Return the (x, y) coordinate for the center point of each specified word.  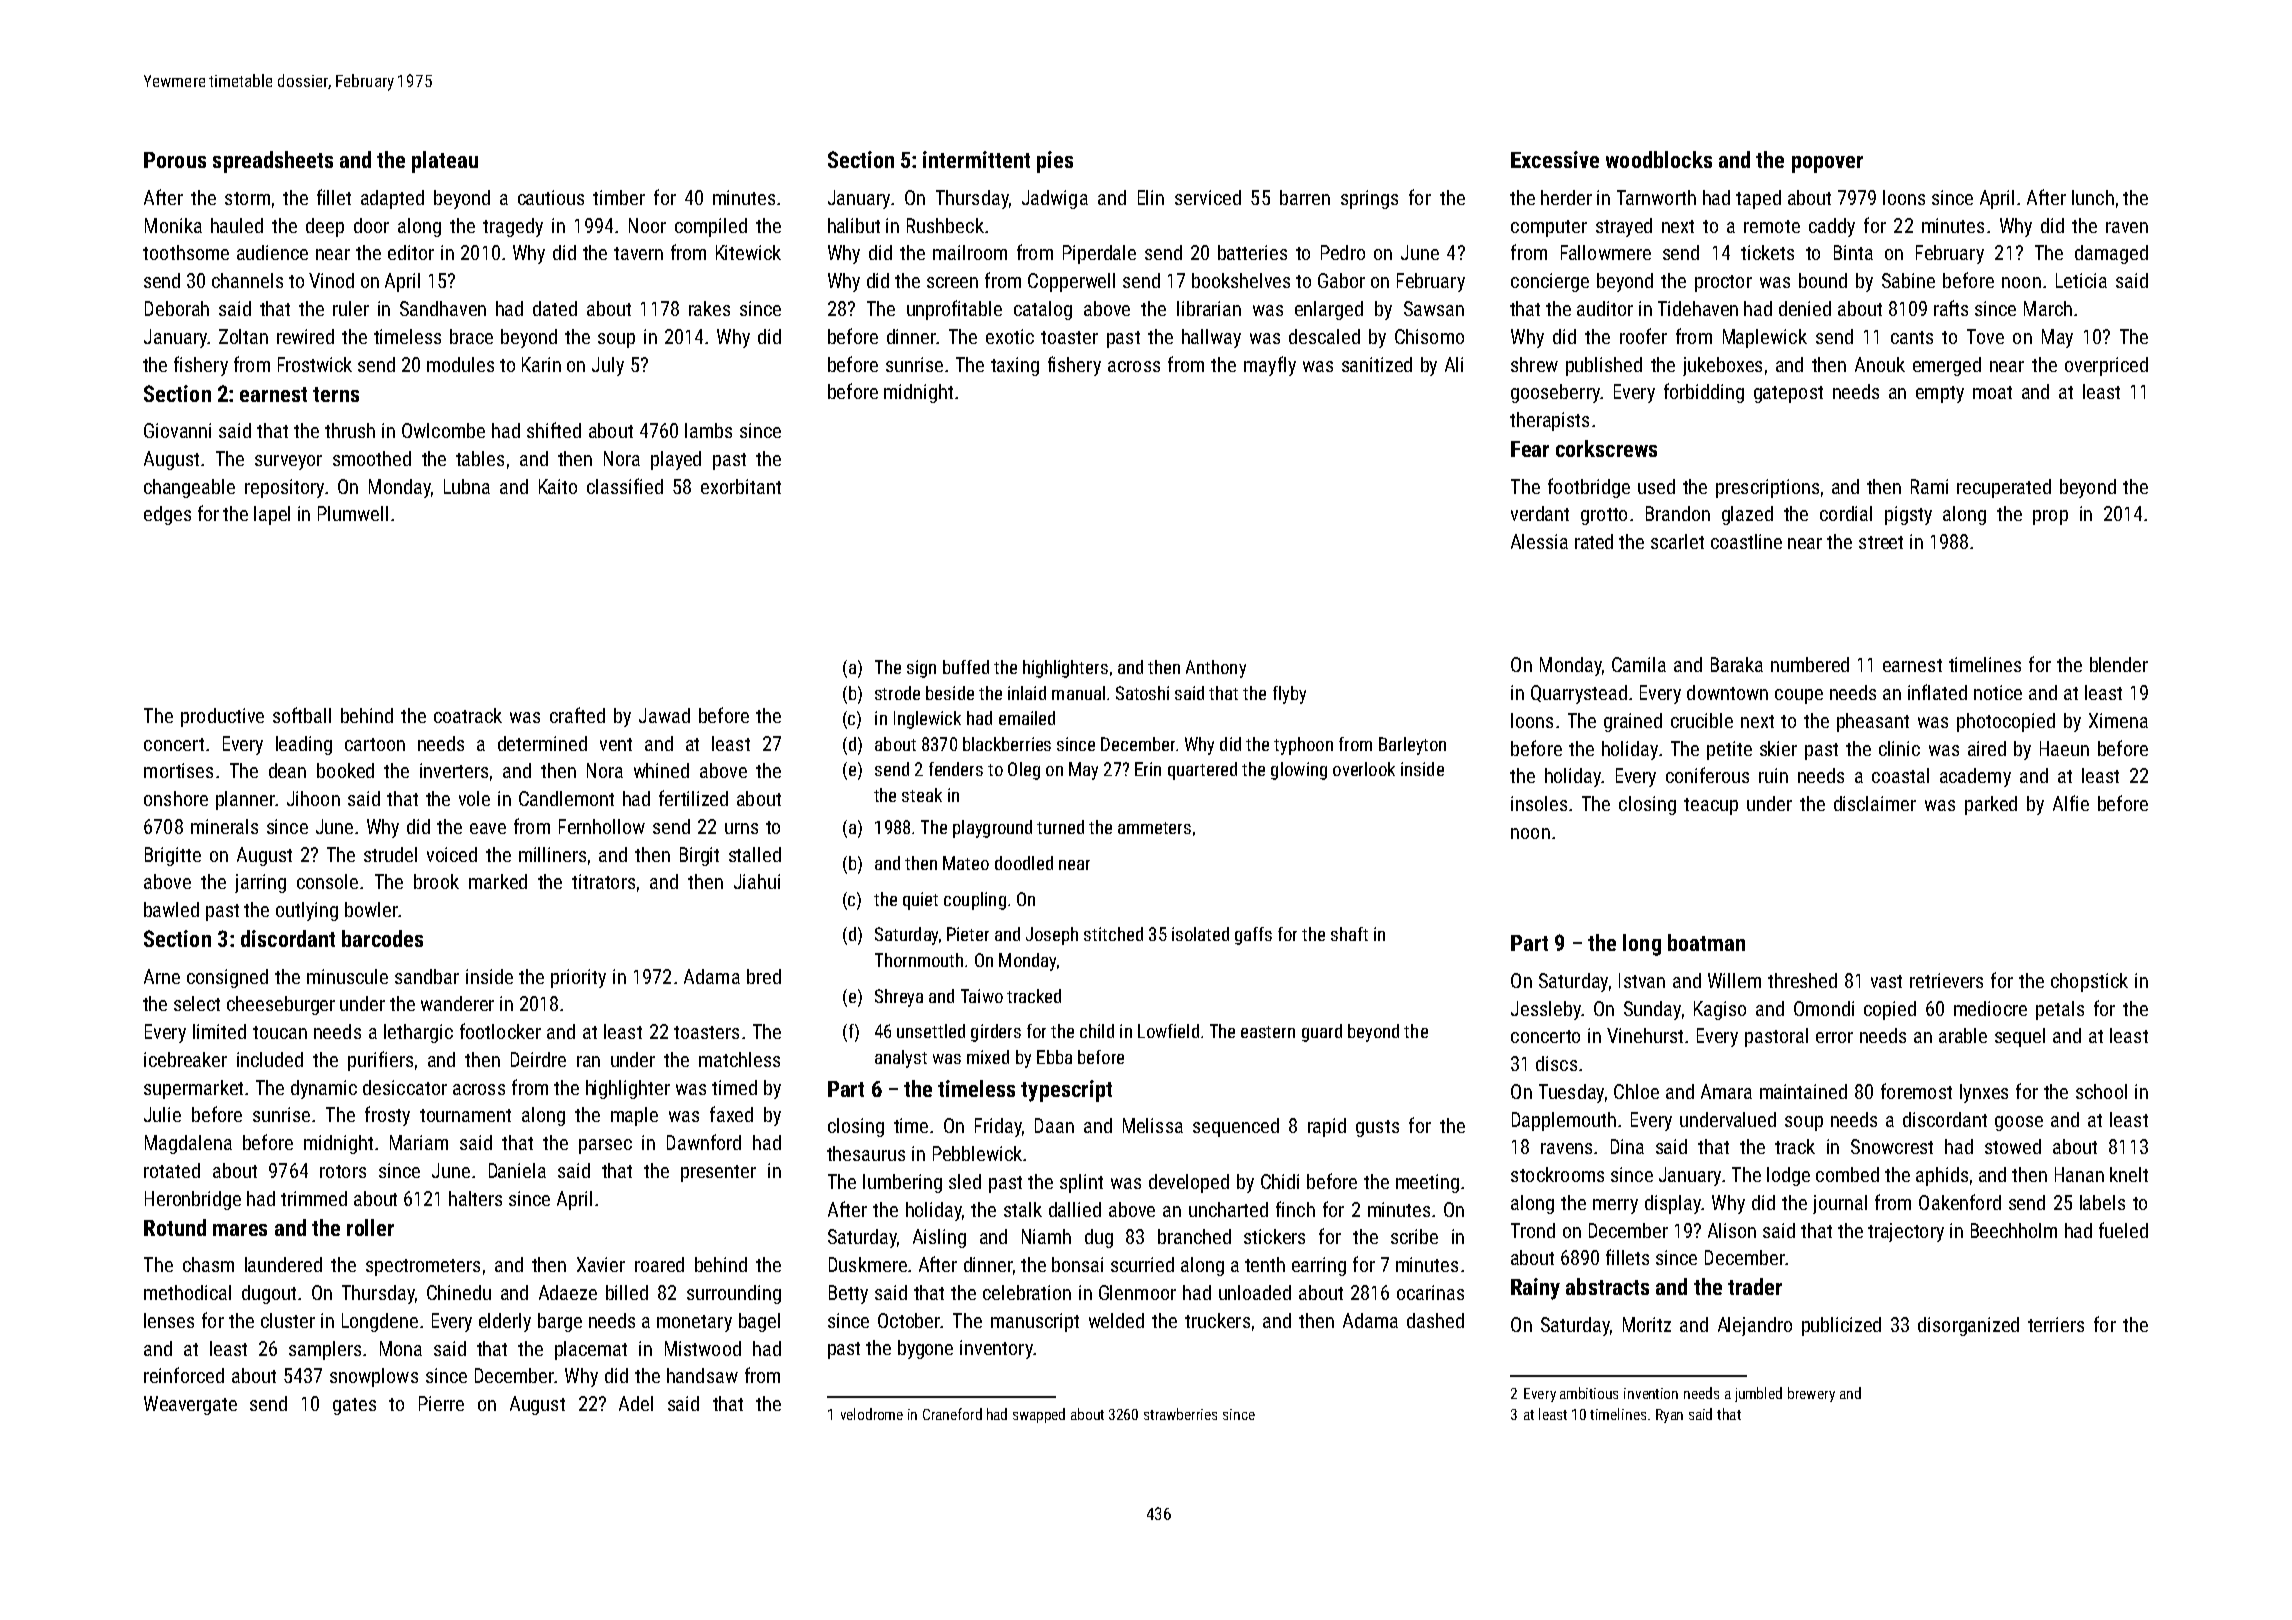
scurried (1142, 1264)
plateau (445, 162)
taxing (1015, 366)
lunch (2093, 197)
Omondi (1824, 1008)
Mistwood (703, 1348)
